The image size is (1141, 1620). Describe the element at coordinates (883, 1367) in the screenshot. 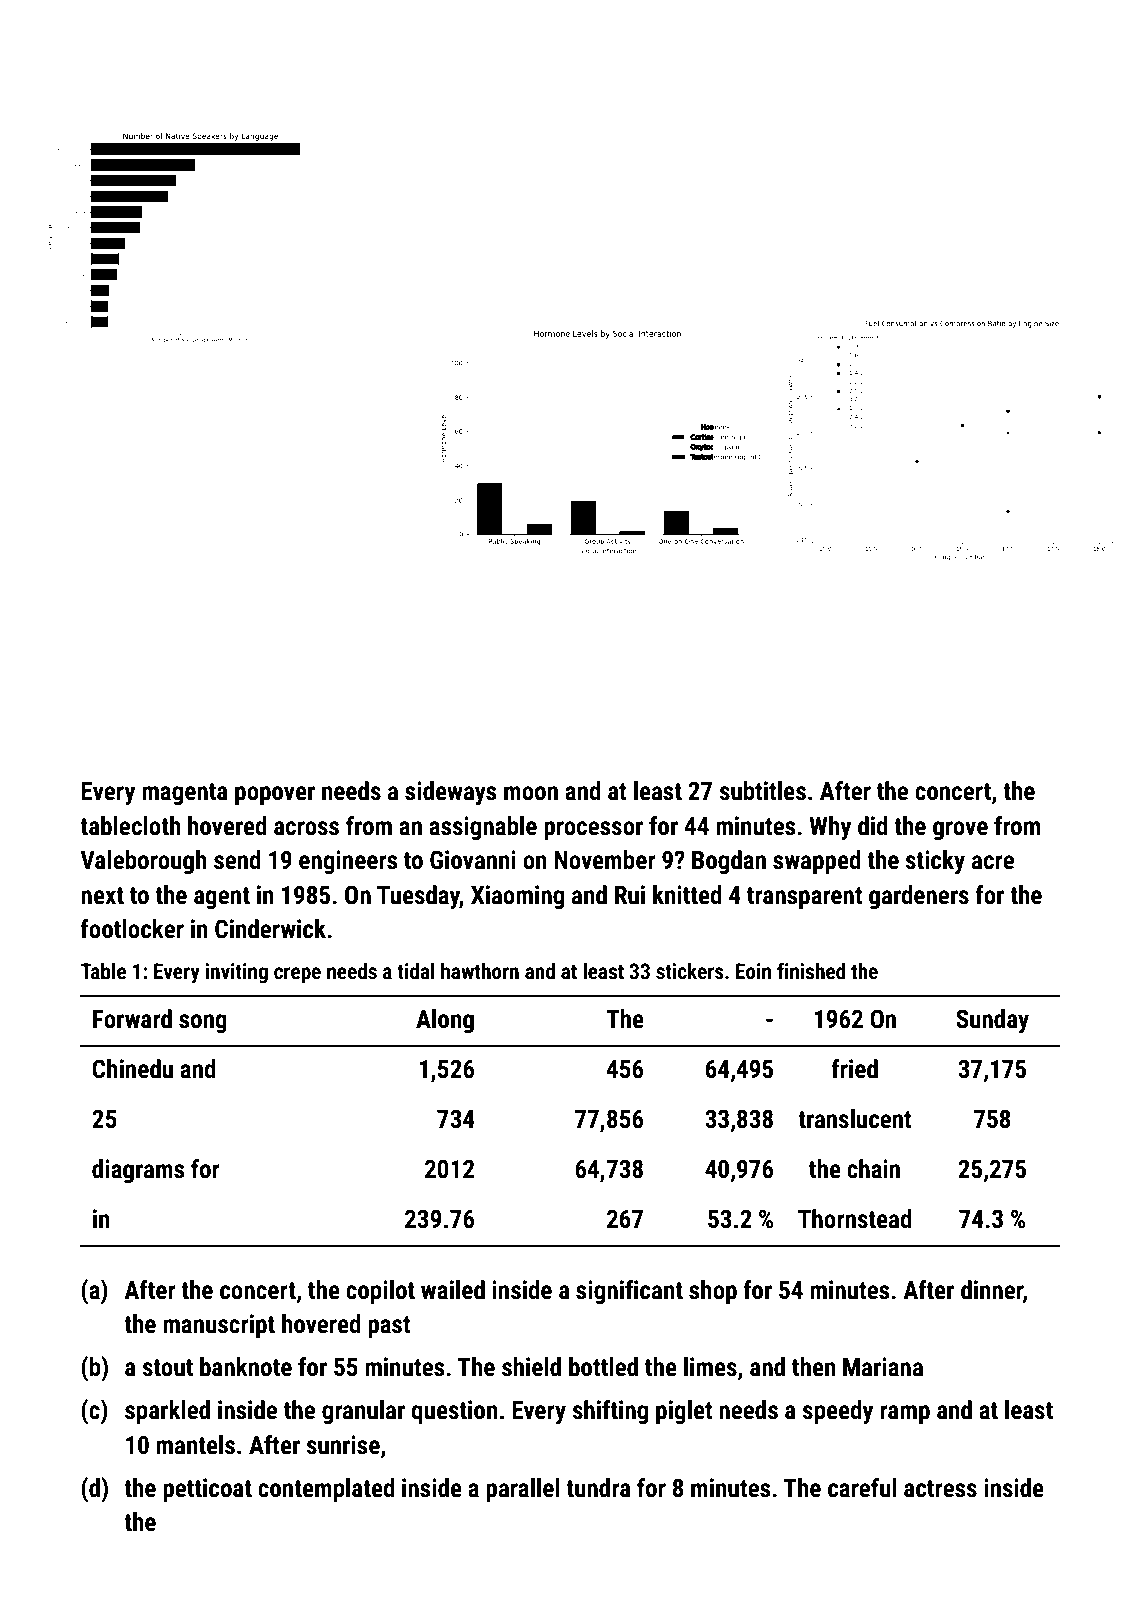

I see `Mariana` at that location.
